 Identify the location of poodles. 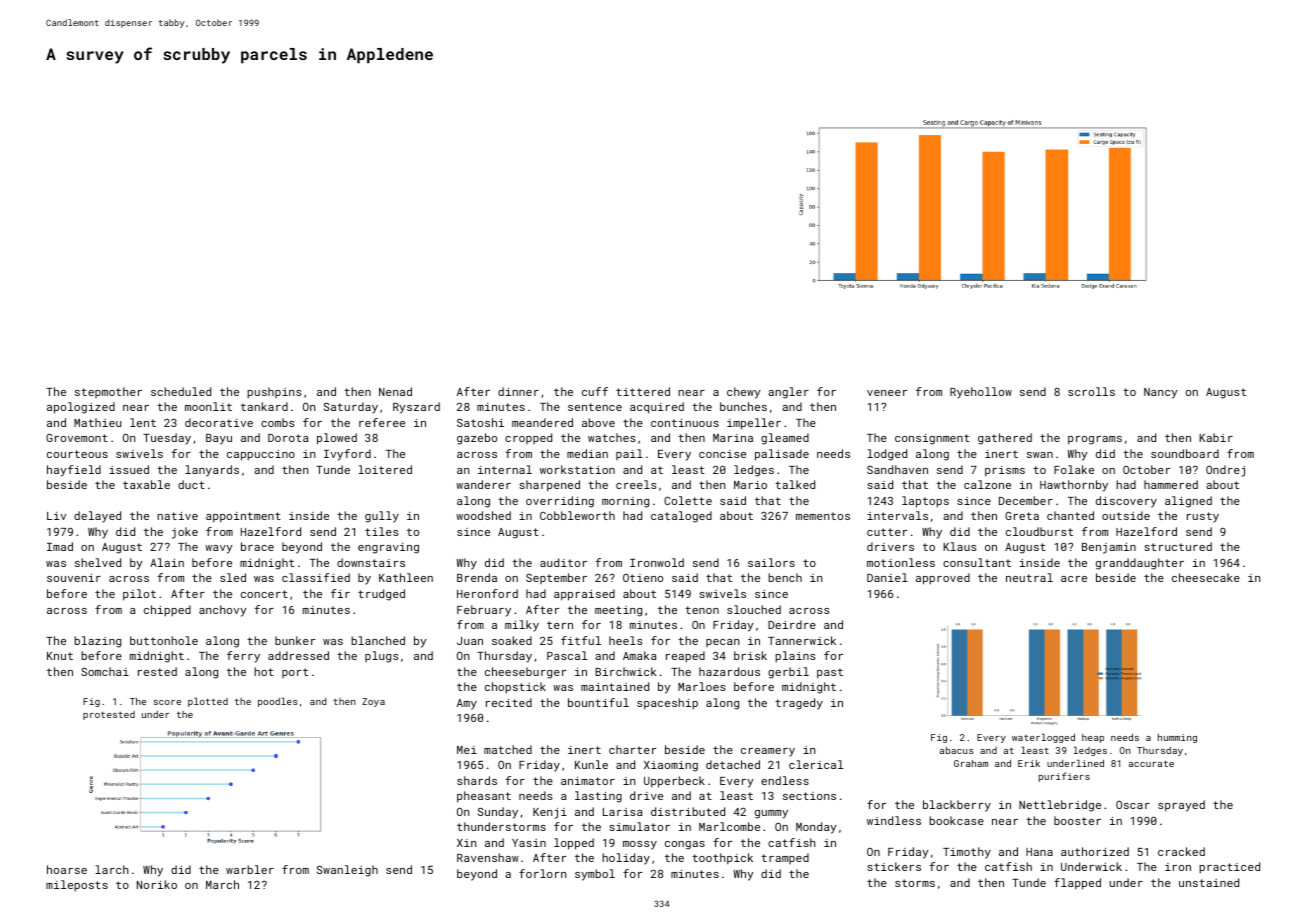
(278, 702).
